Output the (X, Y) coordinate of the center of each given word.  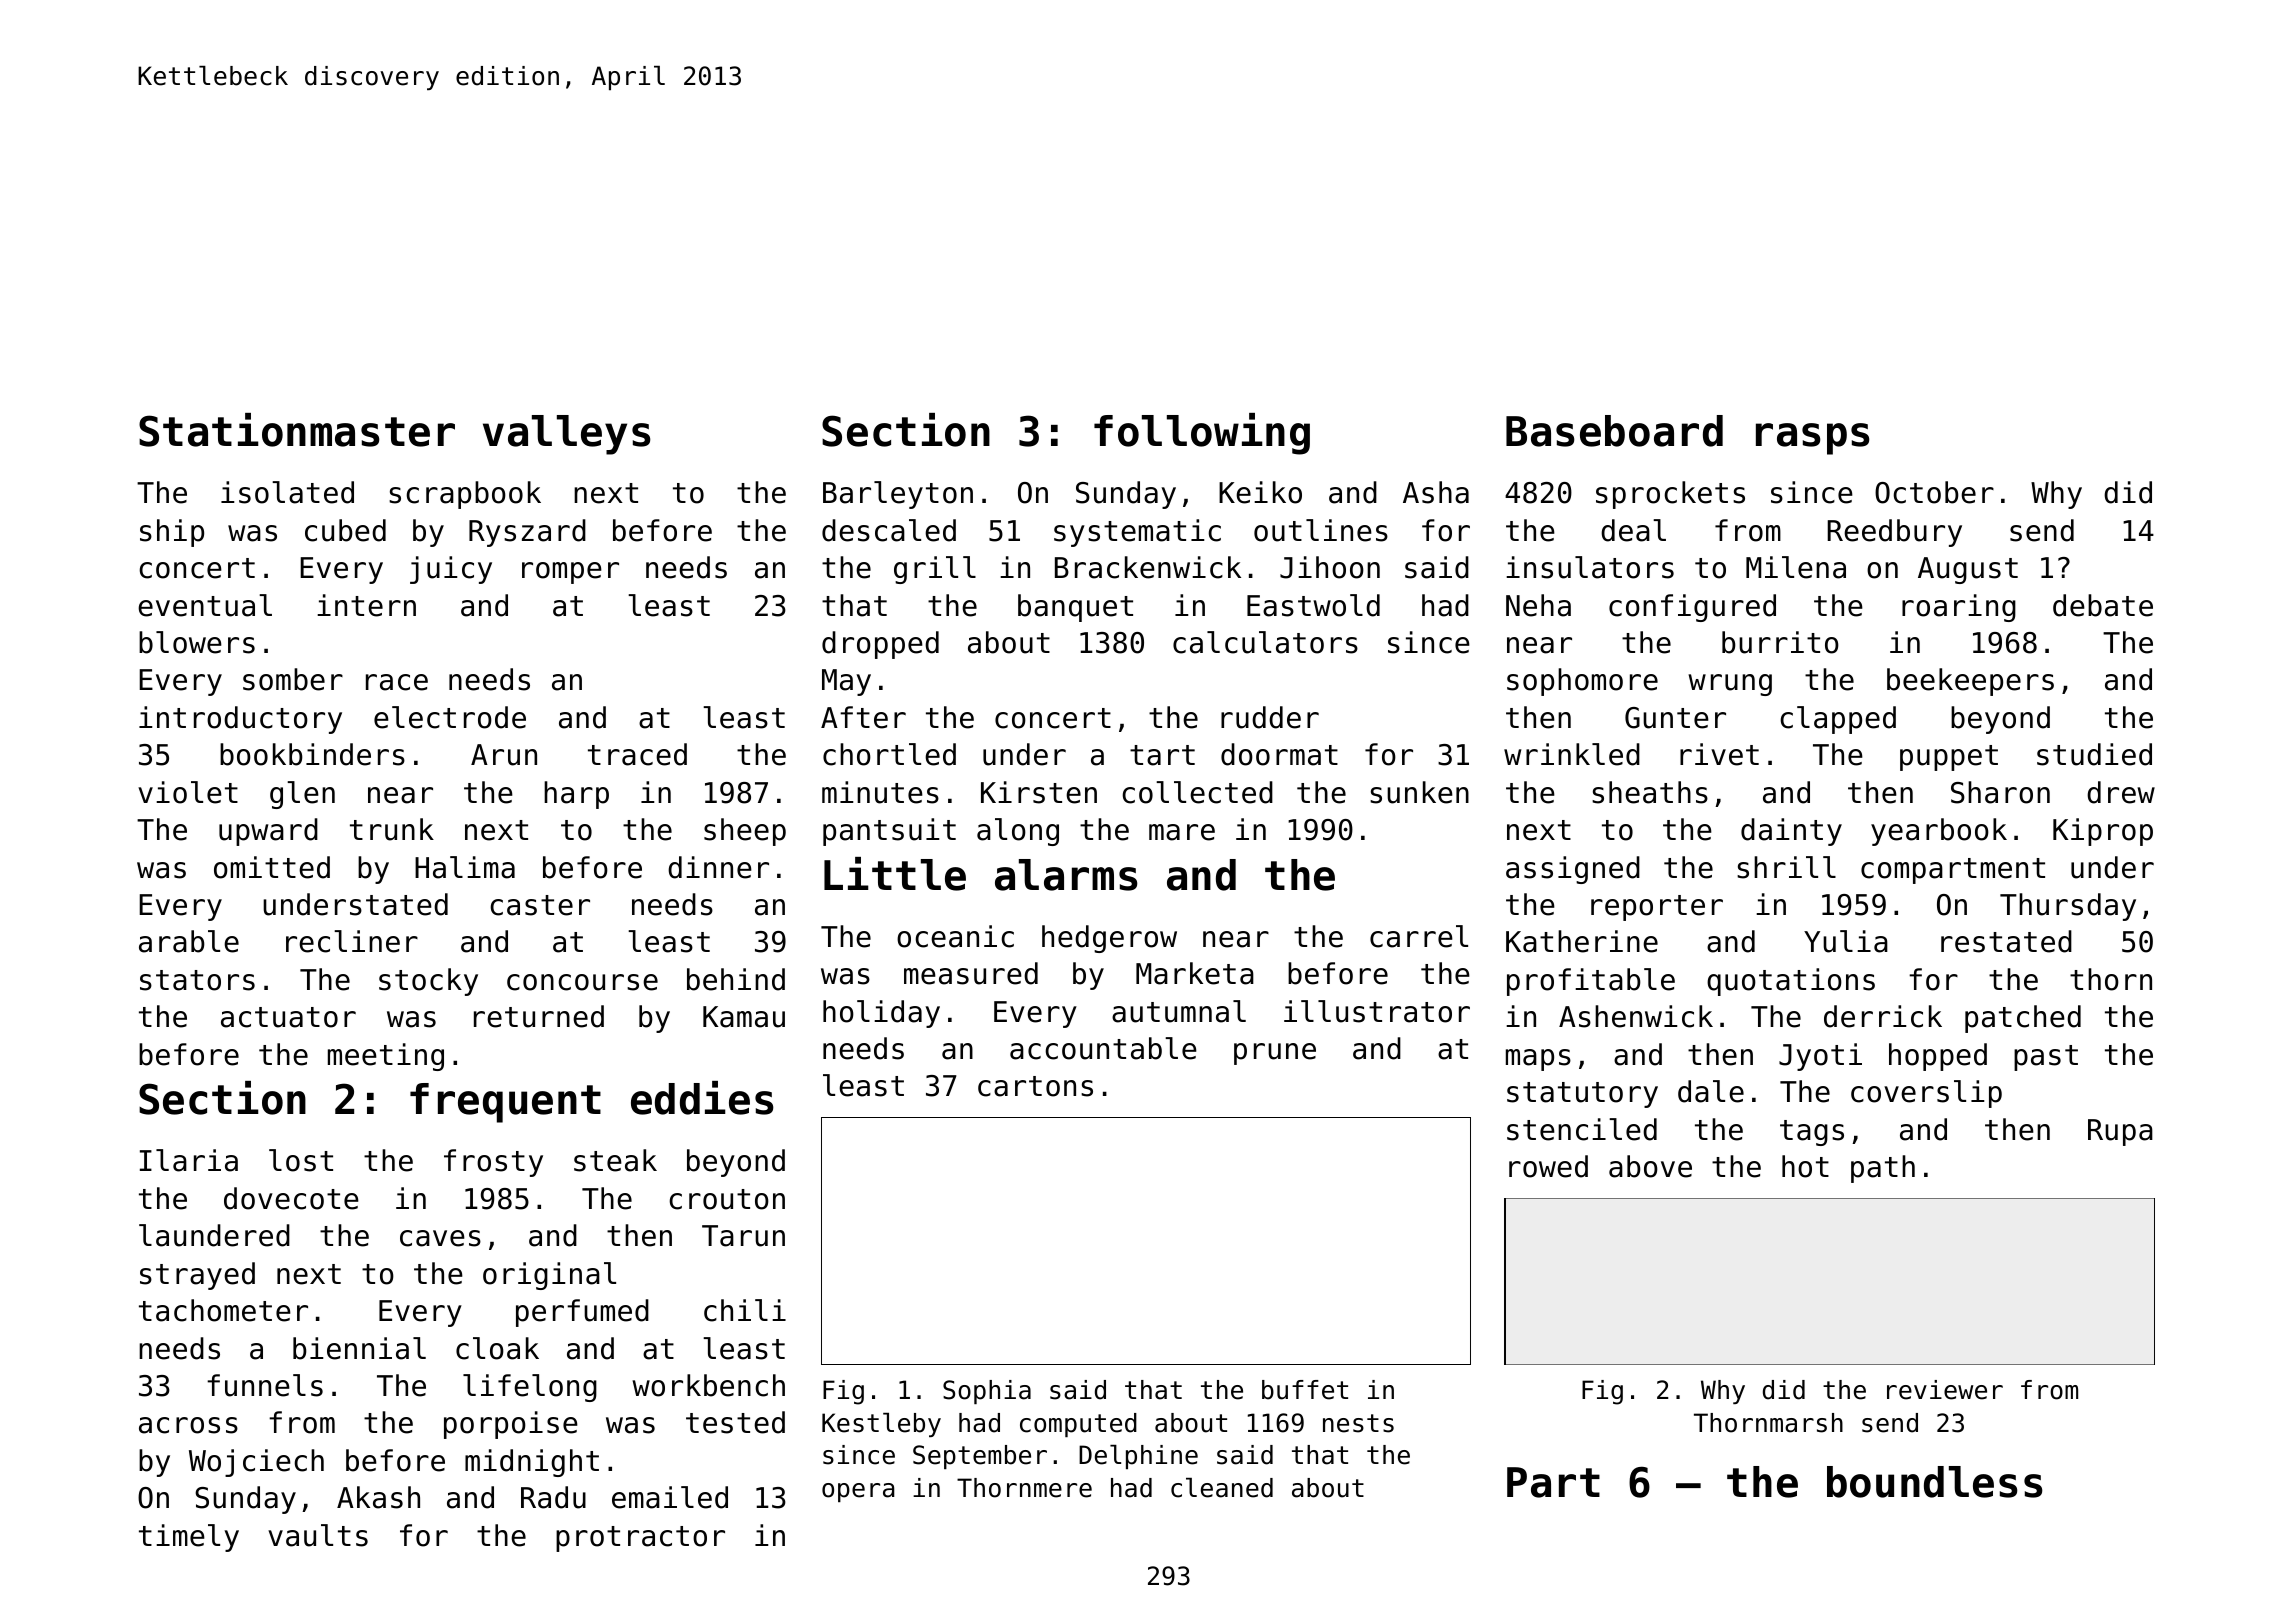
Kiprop (2103, 832)
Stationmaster (297, 430)
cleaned (1222, 1488)
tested (735, 1422)
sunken (1419, 792)
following (1202, 434)
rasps (1813, 439)
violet (188, 792)
